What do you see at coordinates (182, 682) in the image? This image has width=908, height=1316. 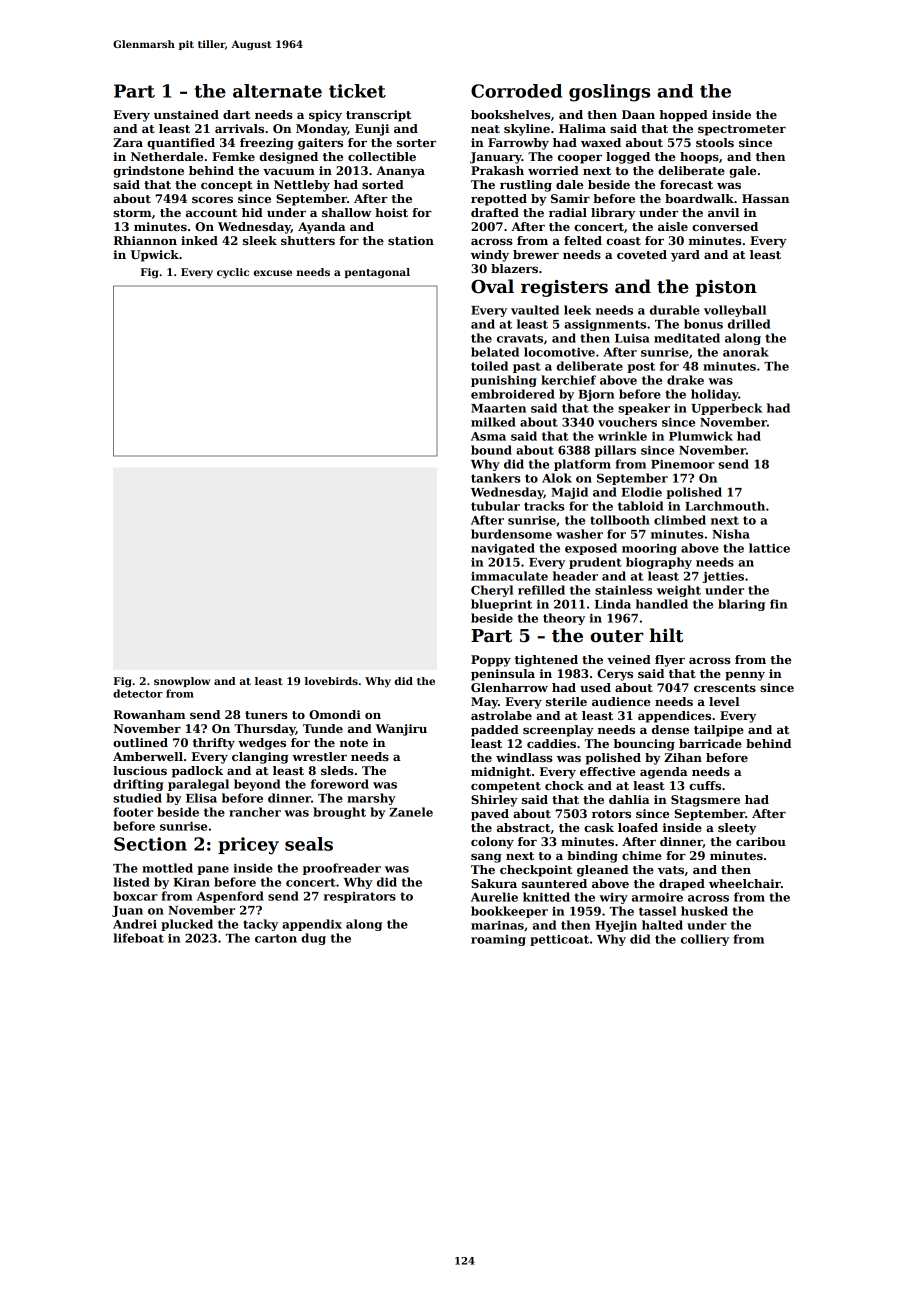 I see `snowplow` at bounding box center [182, 682].
